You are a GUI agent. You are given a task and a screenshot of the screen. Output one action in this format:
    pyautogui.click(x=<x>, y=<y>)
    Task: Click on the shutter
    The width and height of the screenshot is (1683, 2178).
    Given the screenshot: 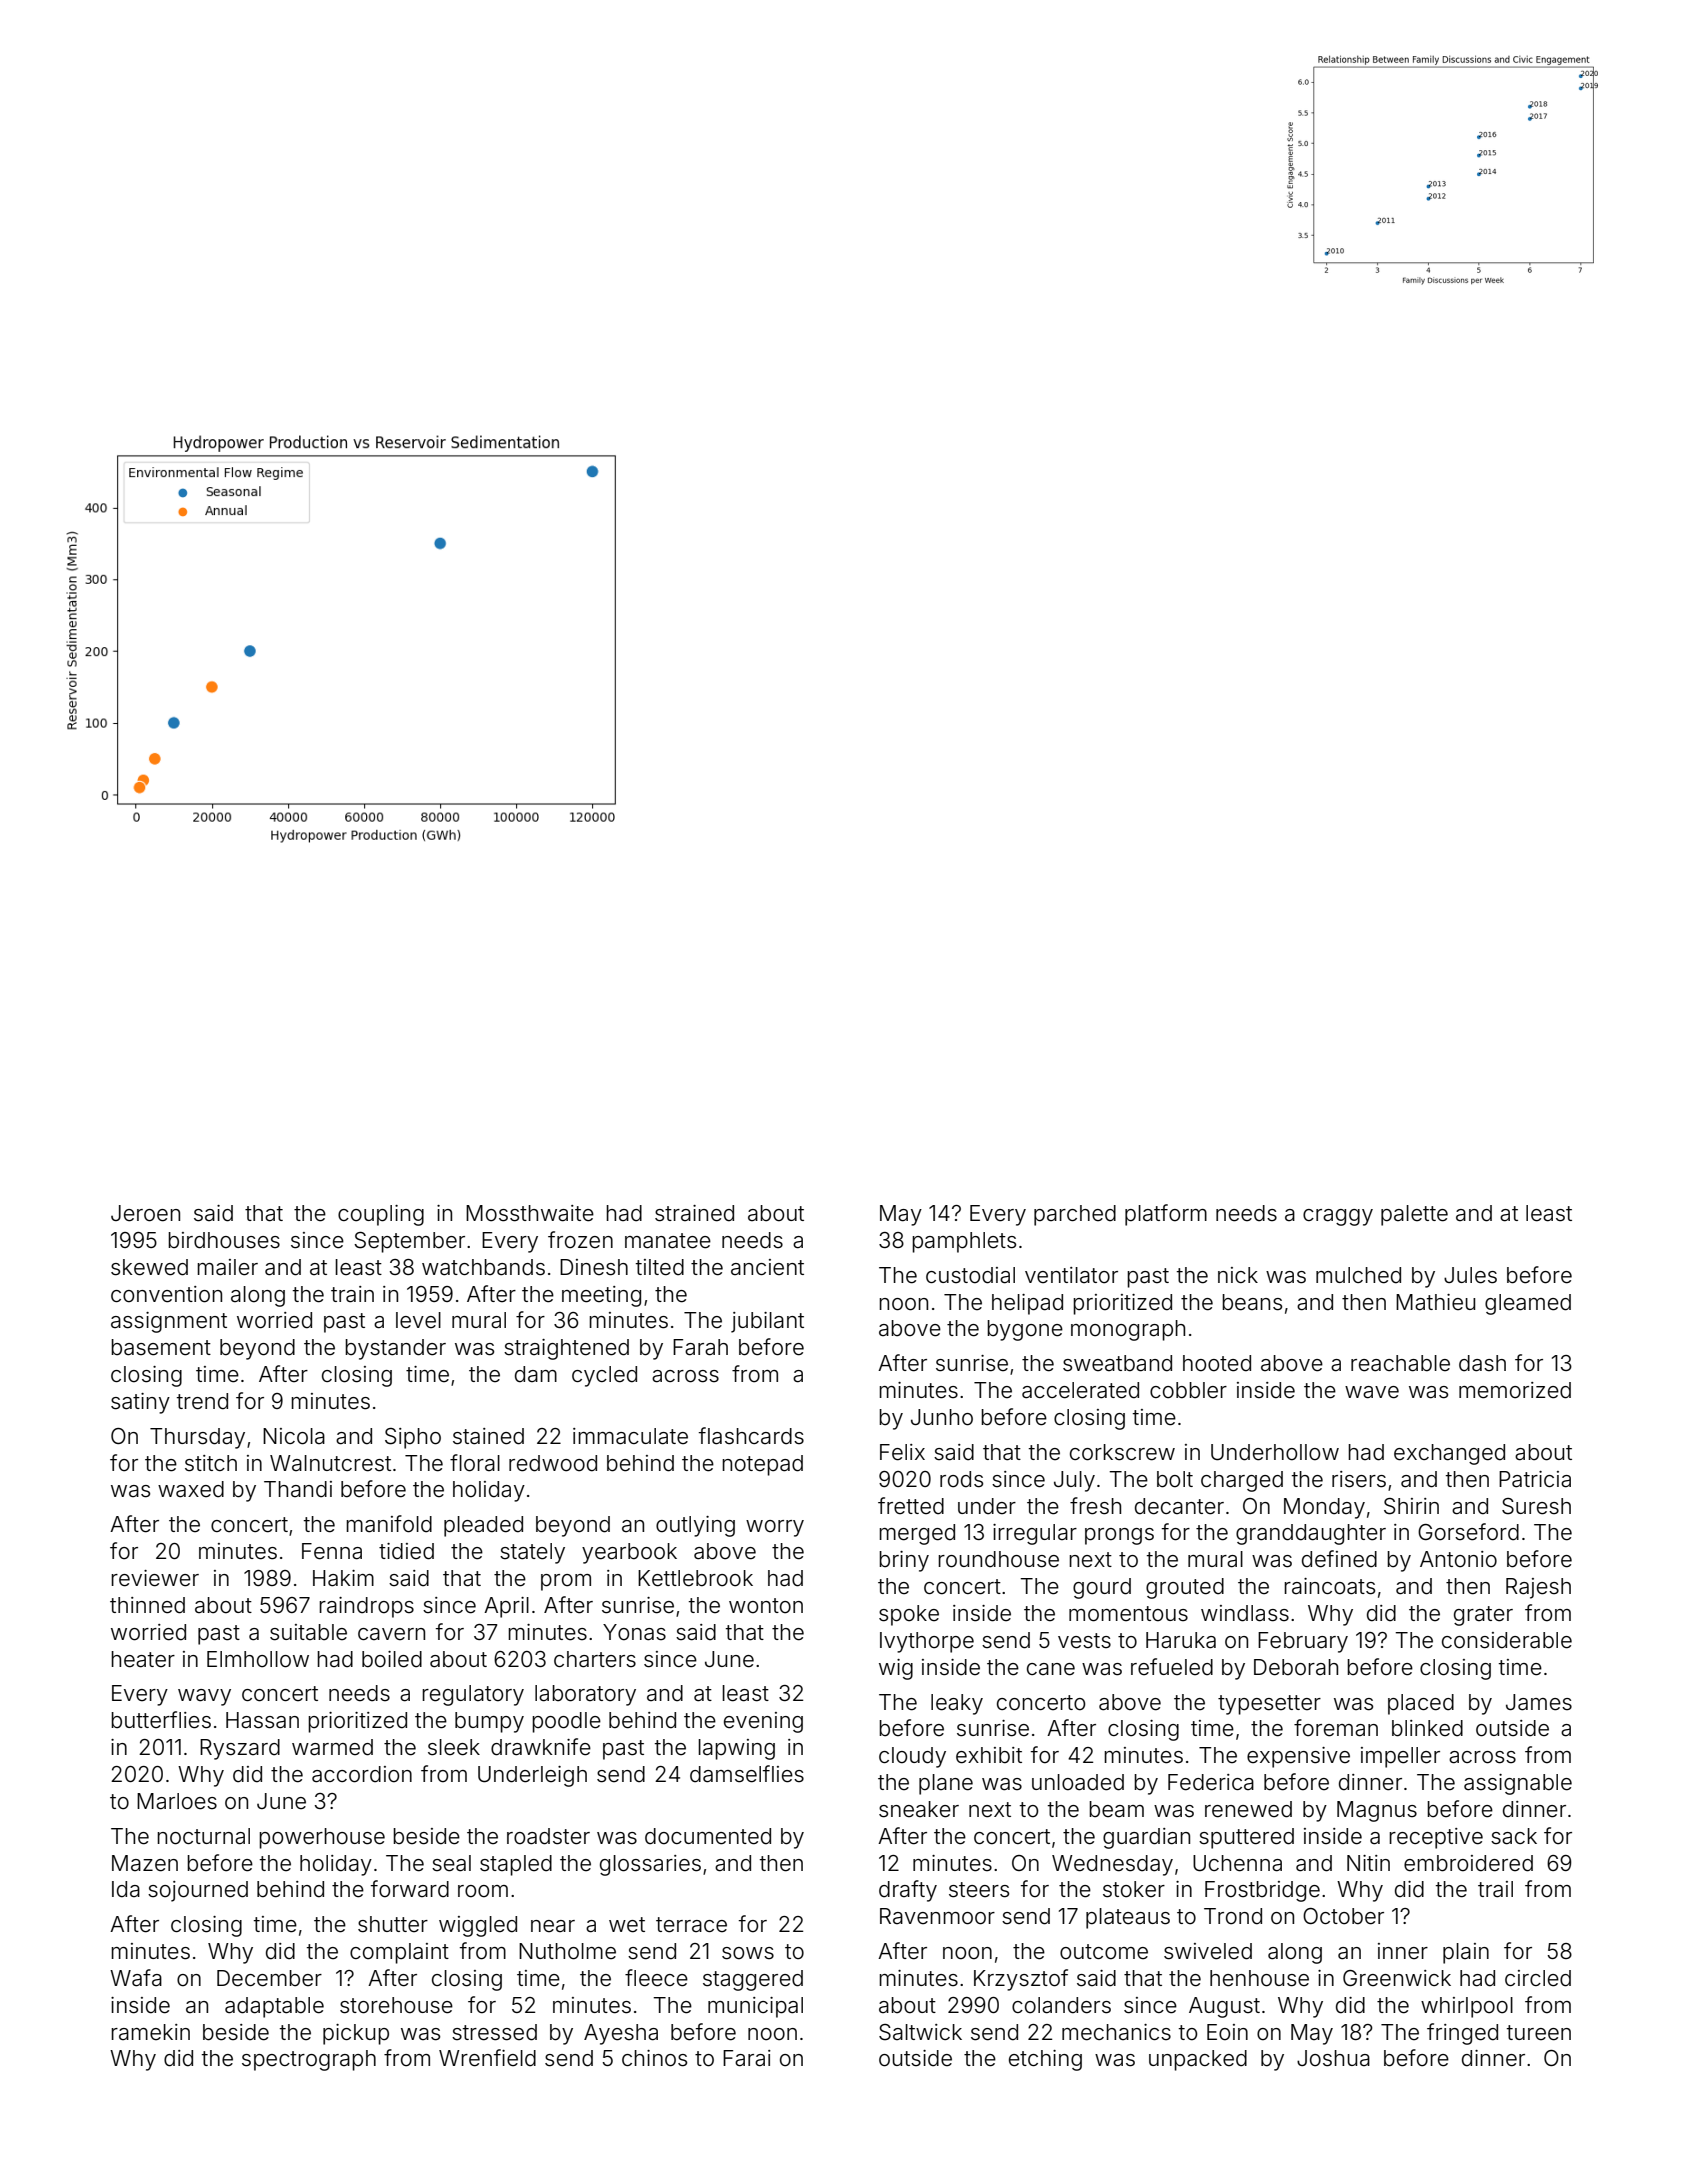 What is the action you would take?
    pyautogui.click(x=393, y=1924)
